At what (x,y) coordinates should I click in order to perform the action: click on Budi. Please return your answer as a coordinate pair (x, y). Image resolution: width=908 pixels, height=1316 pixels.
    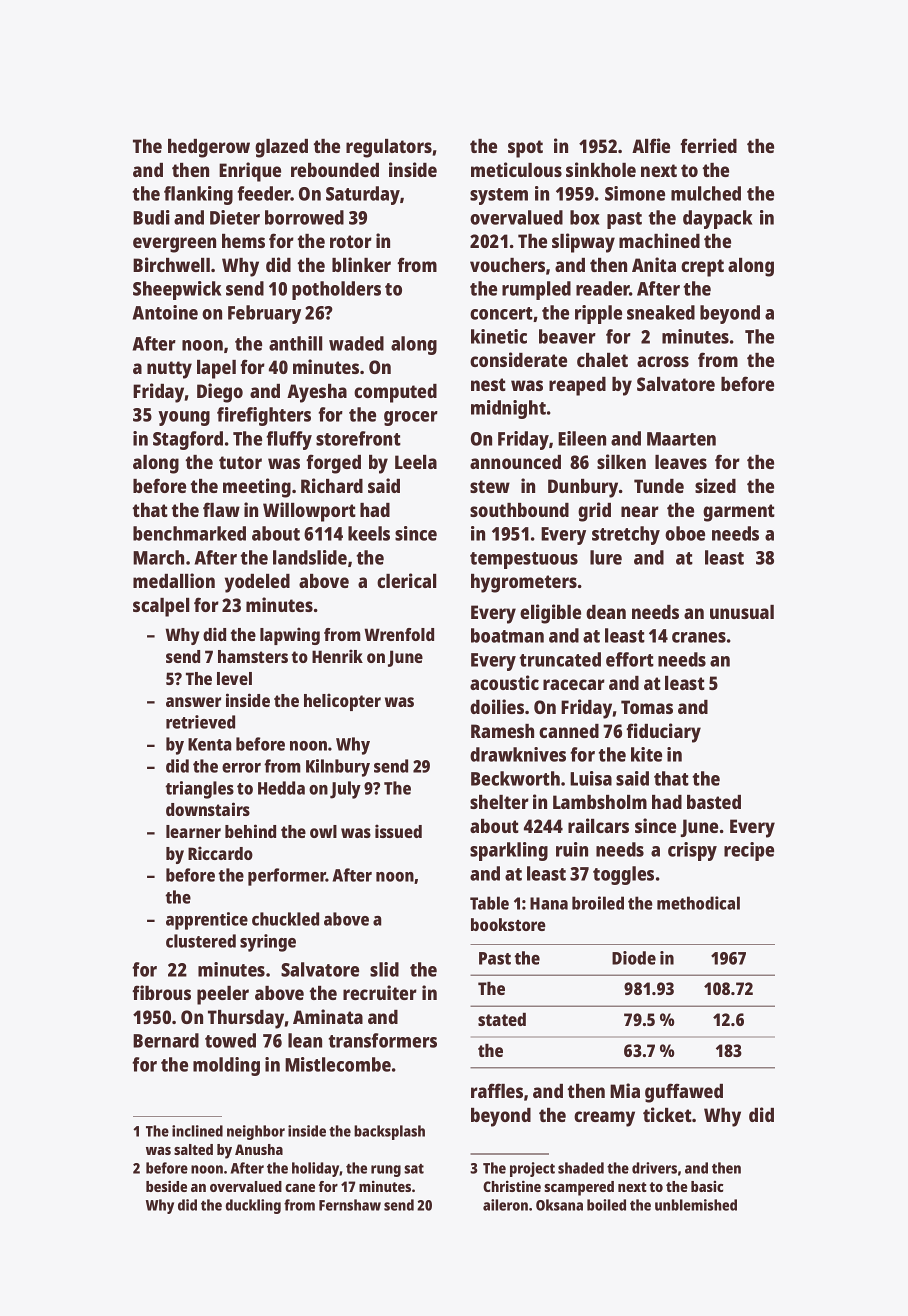
    Looking at the image, I should click on (151, 217).
